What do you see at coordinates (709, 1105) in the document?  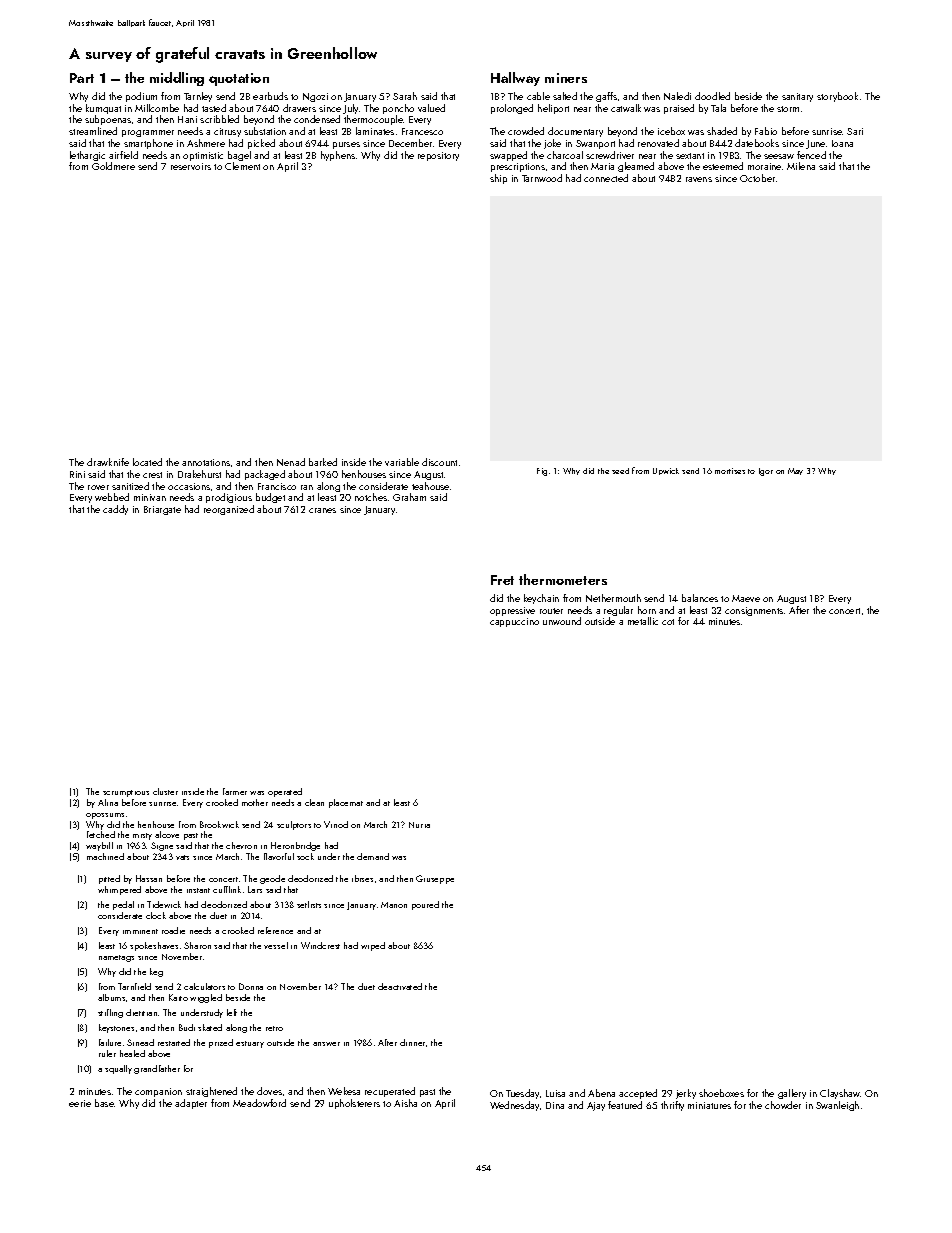 I see `miniatures` at bounding box center [709, 1105].
